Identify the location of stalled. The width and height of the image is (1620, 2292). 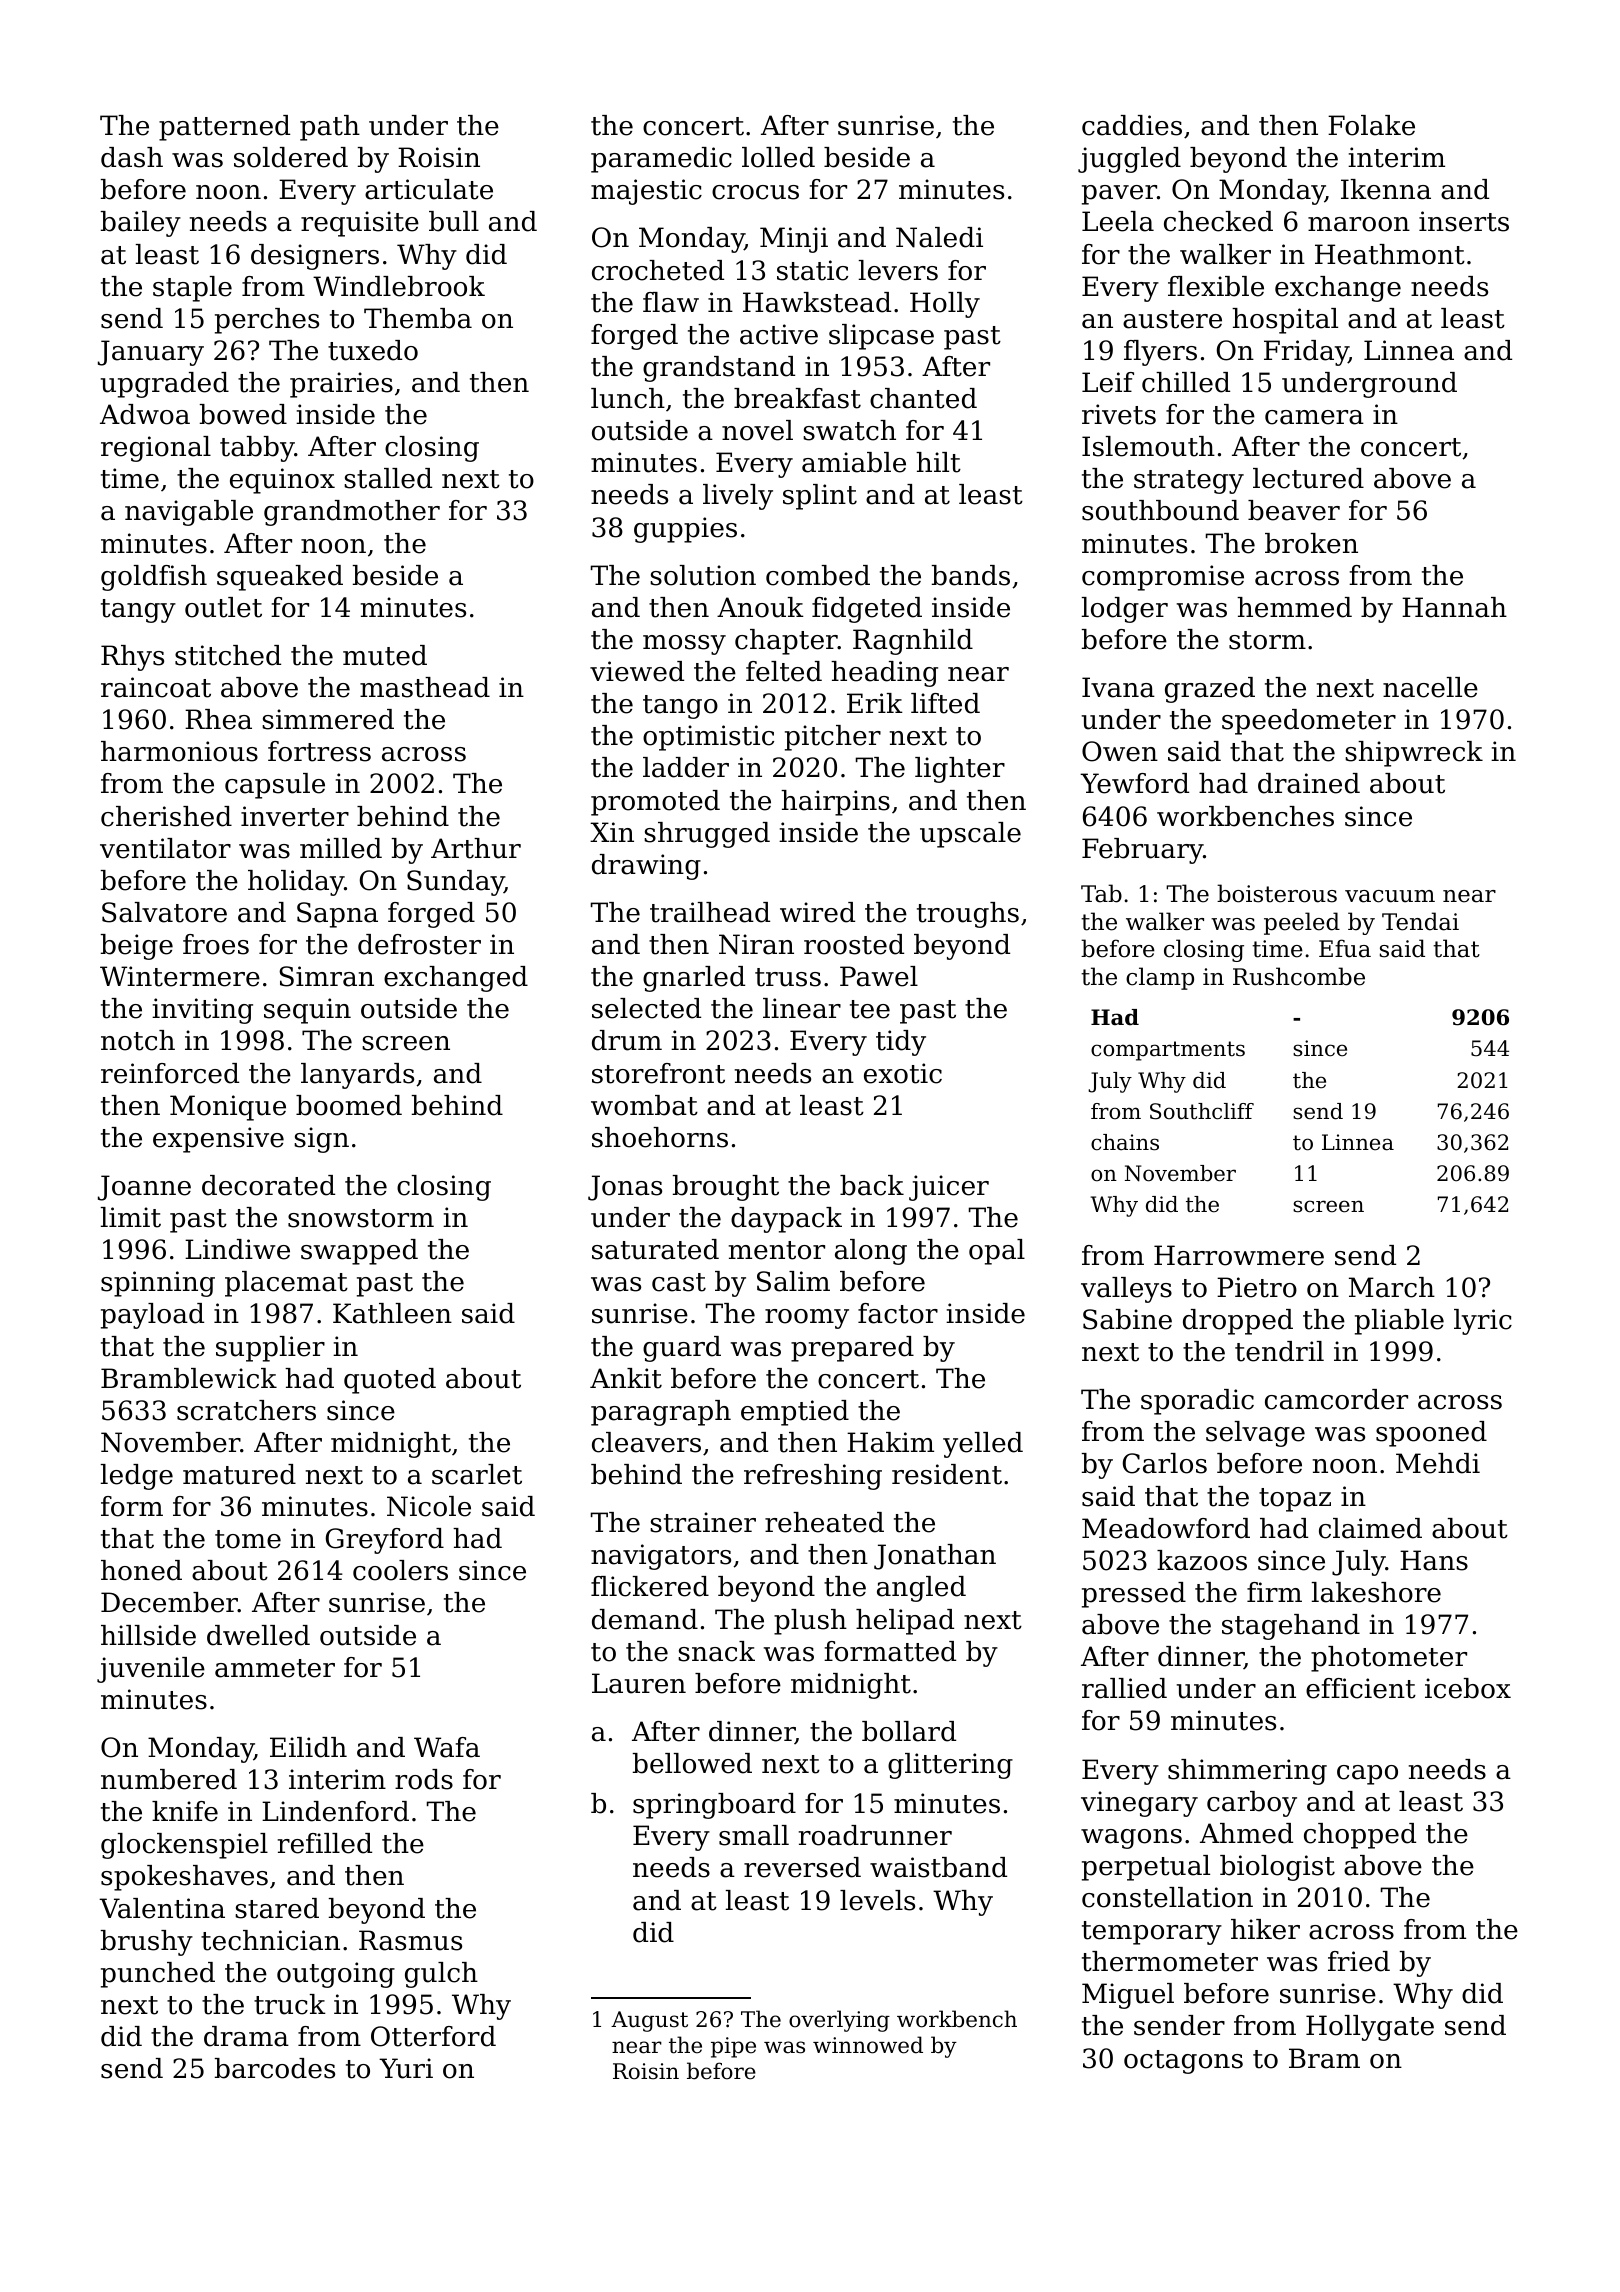
(388, 478).
